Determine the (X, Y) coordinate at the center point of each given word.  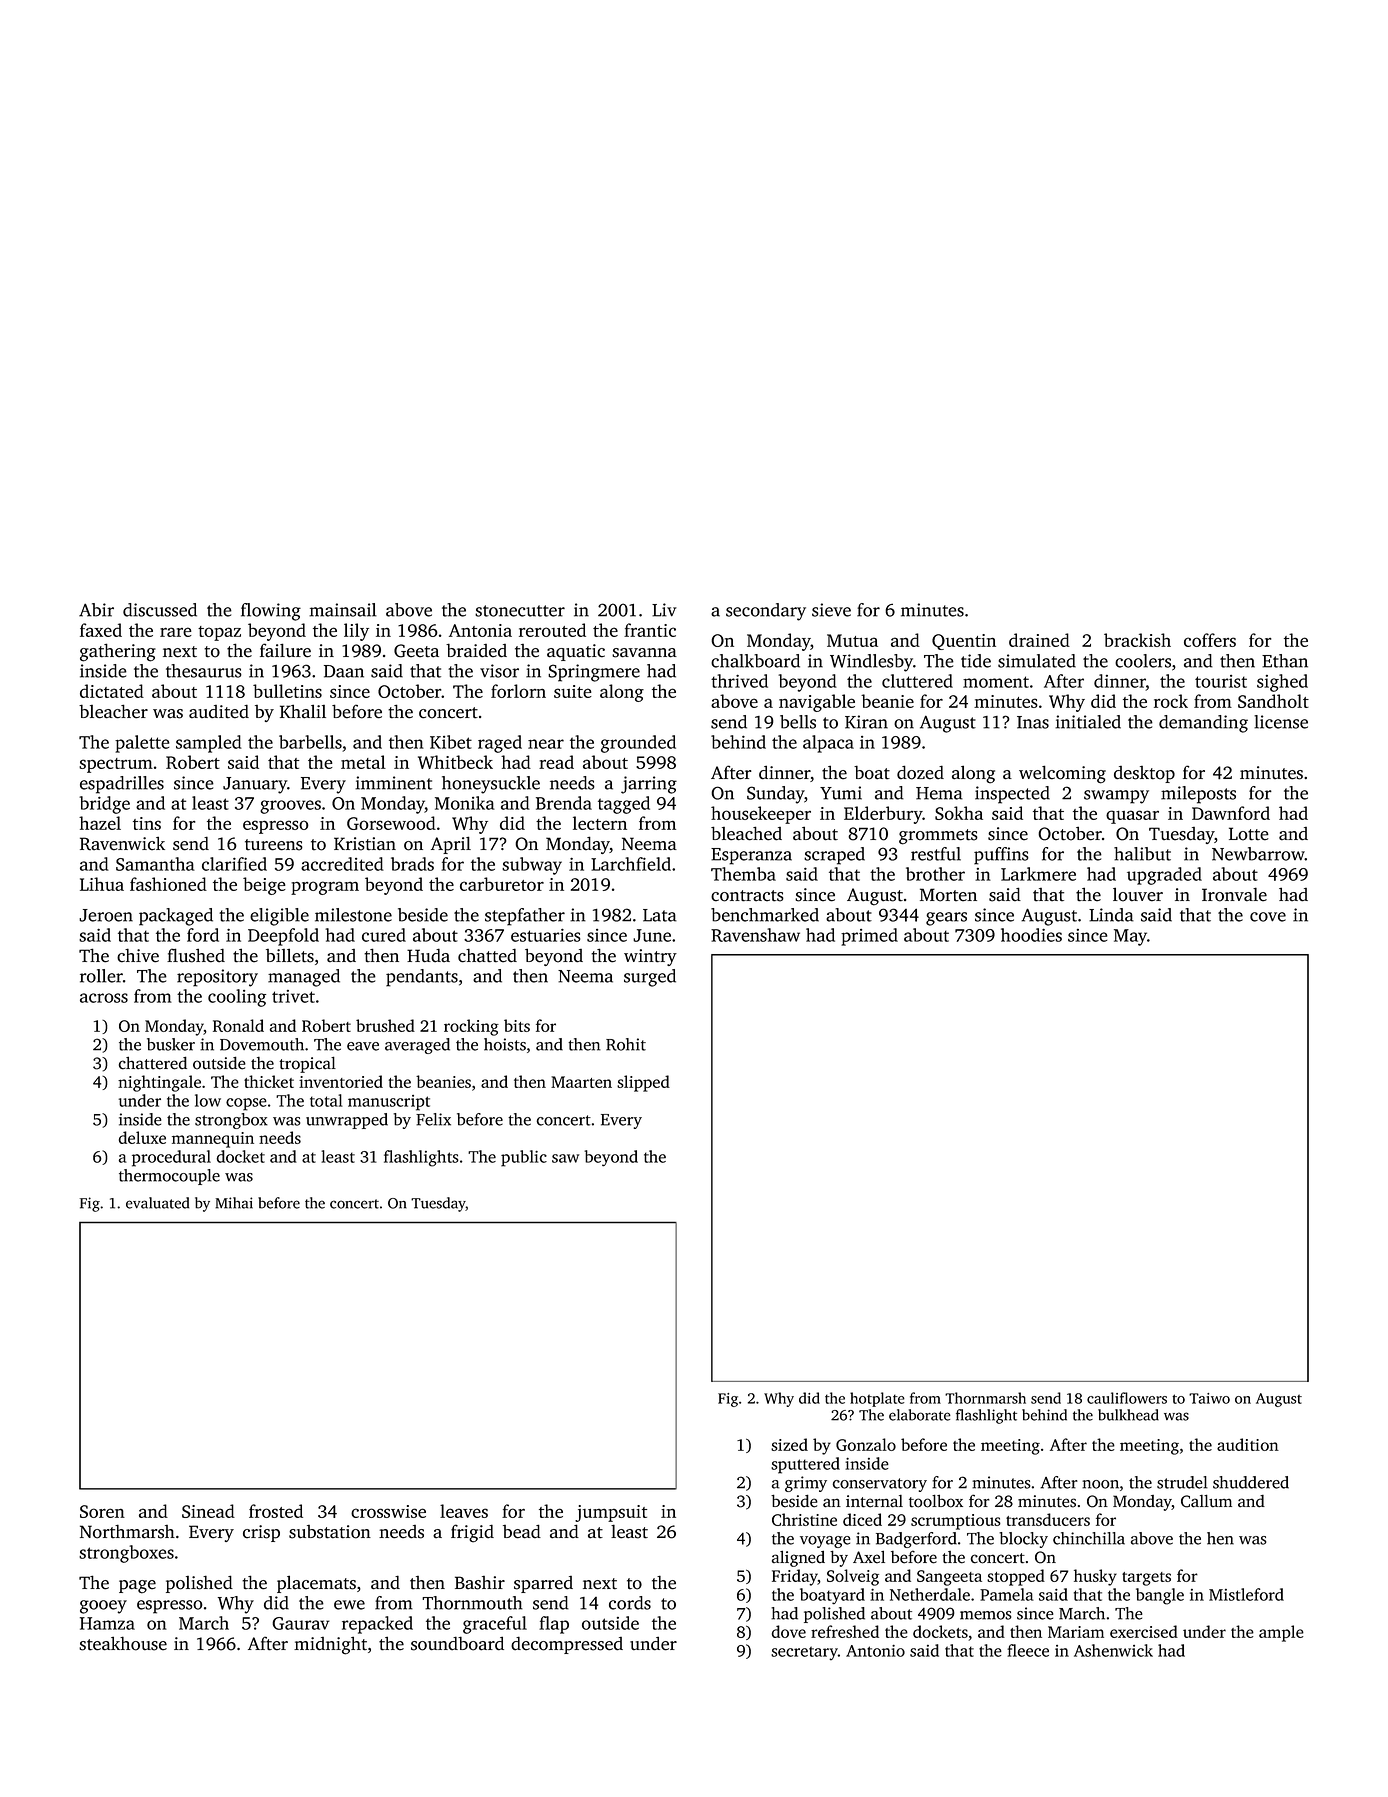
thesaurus (204, 671)
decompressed (567, 1645)
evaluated (157, 1203)
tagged (624, 805)
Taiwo (1209, 1398)
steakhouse (123, 1643)
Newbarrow (1258, 854)
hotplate (877, 1399)
